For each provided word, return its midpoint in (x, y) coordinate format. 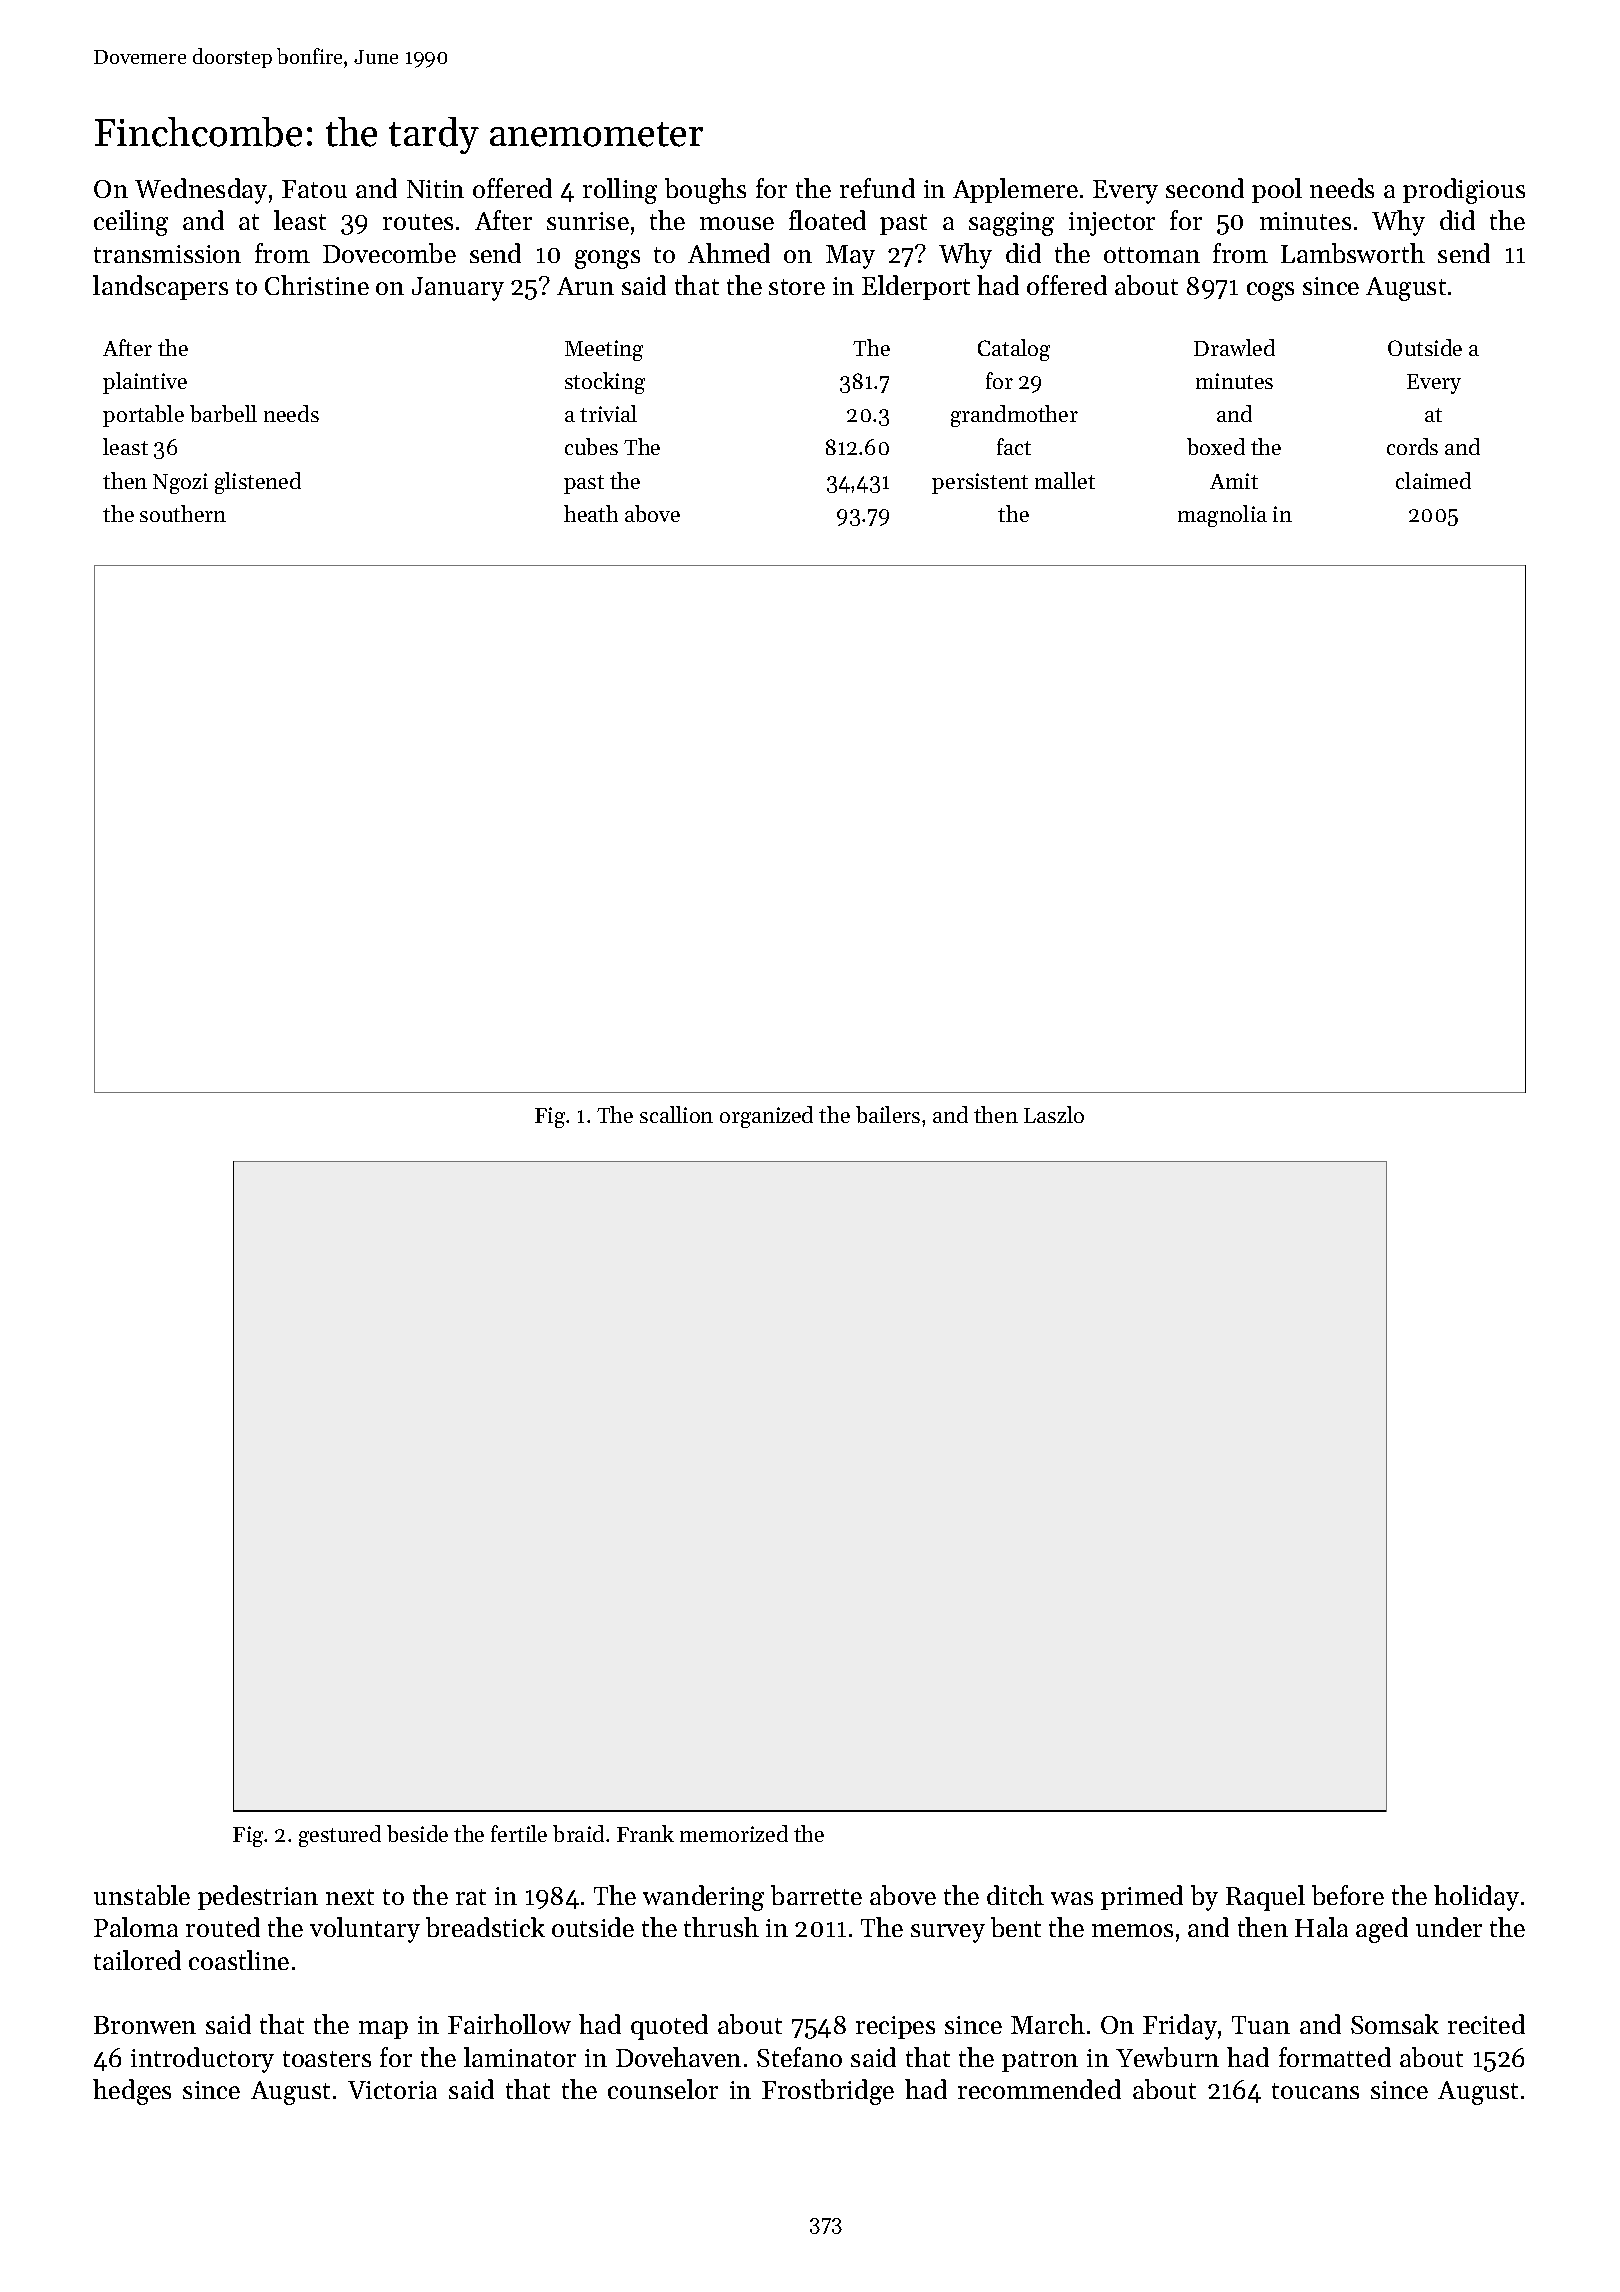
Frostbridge (828, 2092)
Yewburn (1167, 2057)
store (797, 287)
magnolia (1222, 516)
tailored (137, 1960)
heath (591, 513)
